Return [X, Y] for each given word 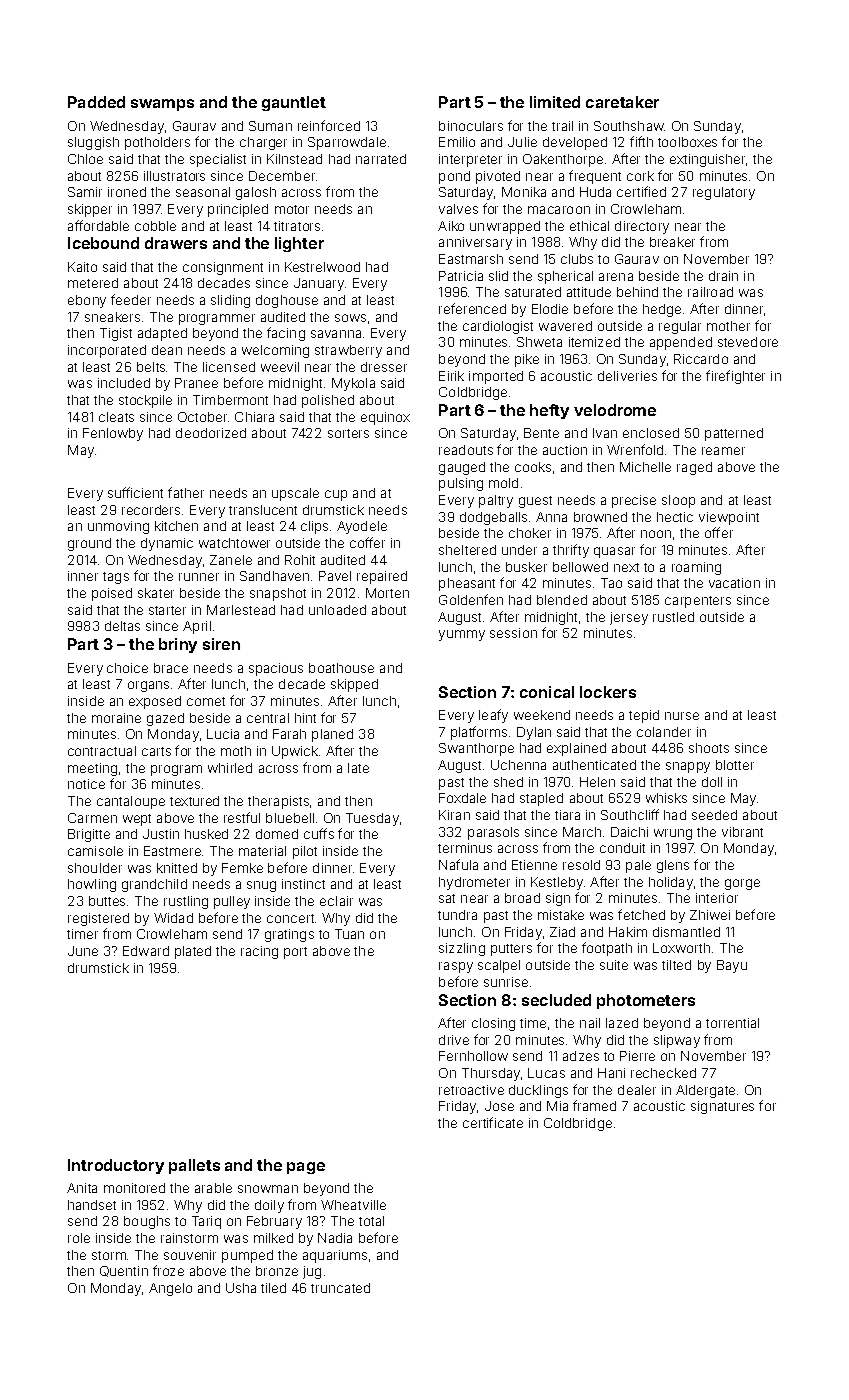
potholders [157, 143]
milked [273, 1238]
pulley [232, 902]
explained [576, 749]
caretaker [622, 102]
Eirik [451, 376]
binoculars [471, 126]
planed [332, 735]
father [186, 492]
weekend [542, 715]
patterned [734, 434]
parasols [493, 833]
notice [86, 784]
